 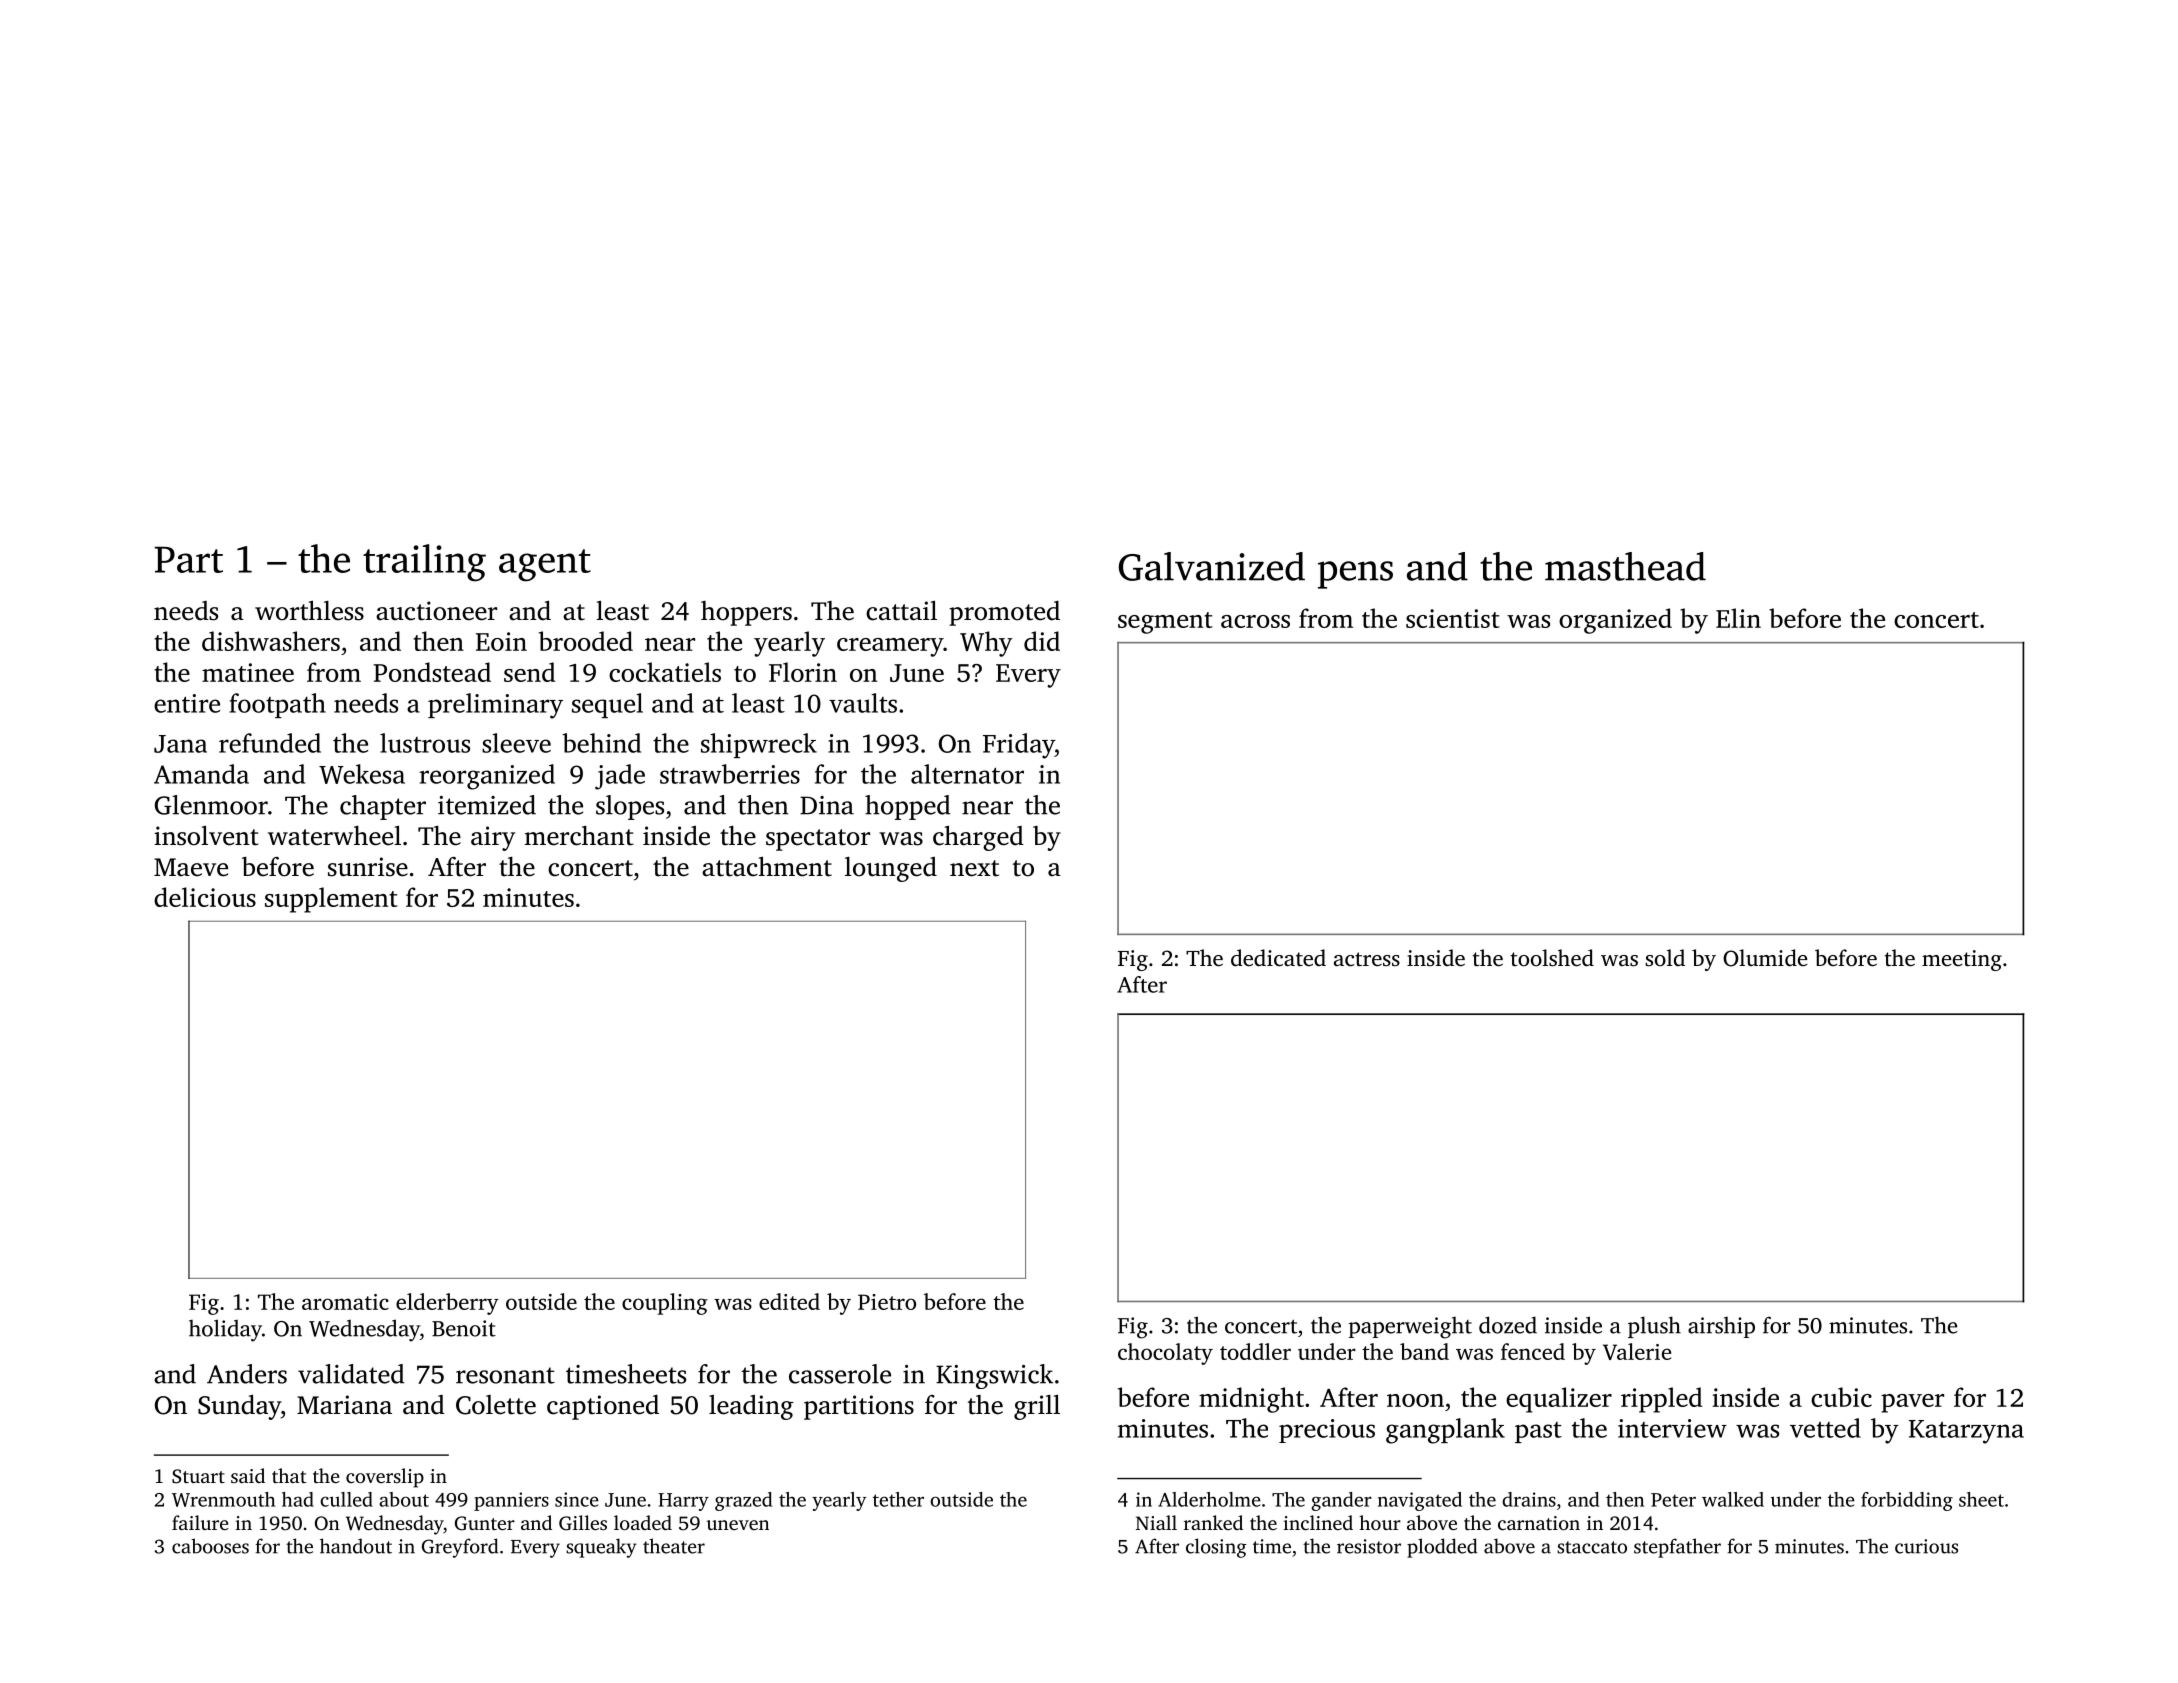 I want to click on actress, so click(x=1367, y=959).
